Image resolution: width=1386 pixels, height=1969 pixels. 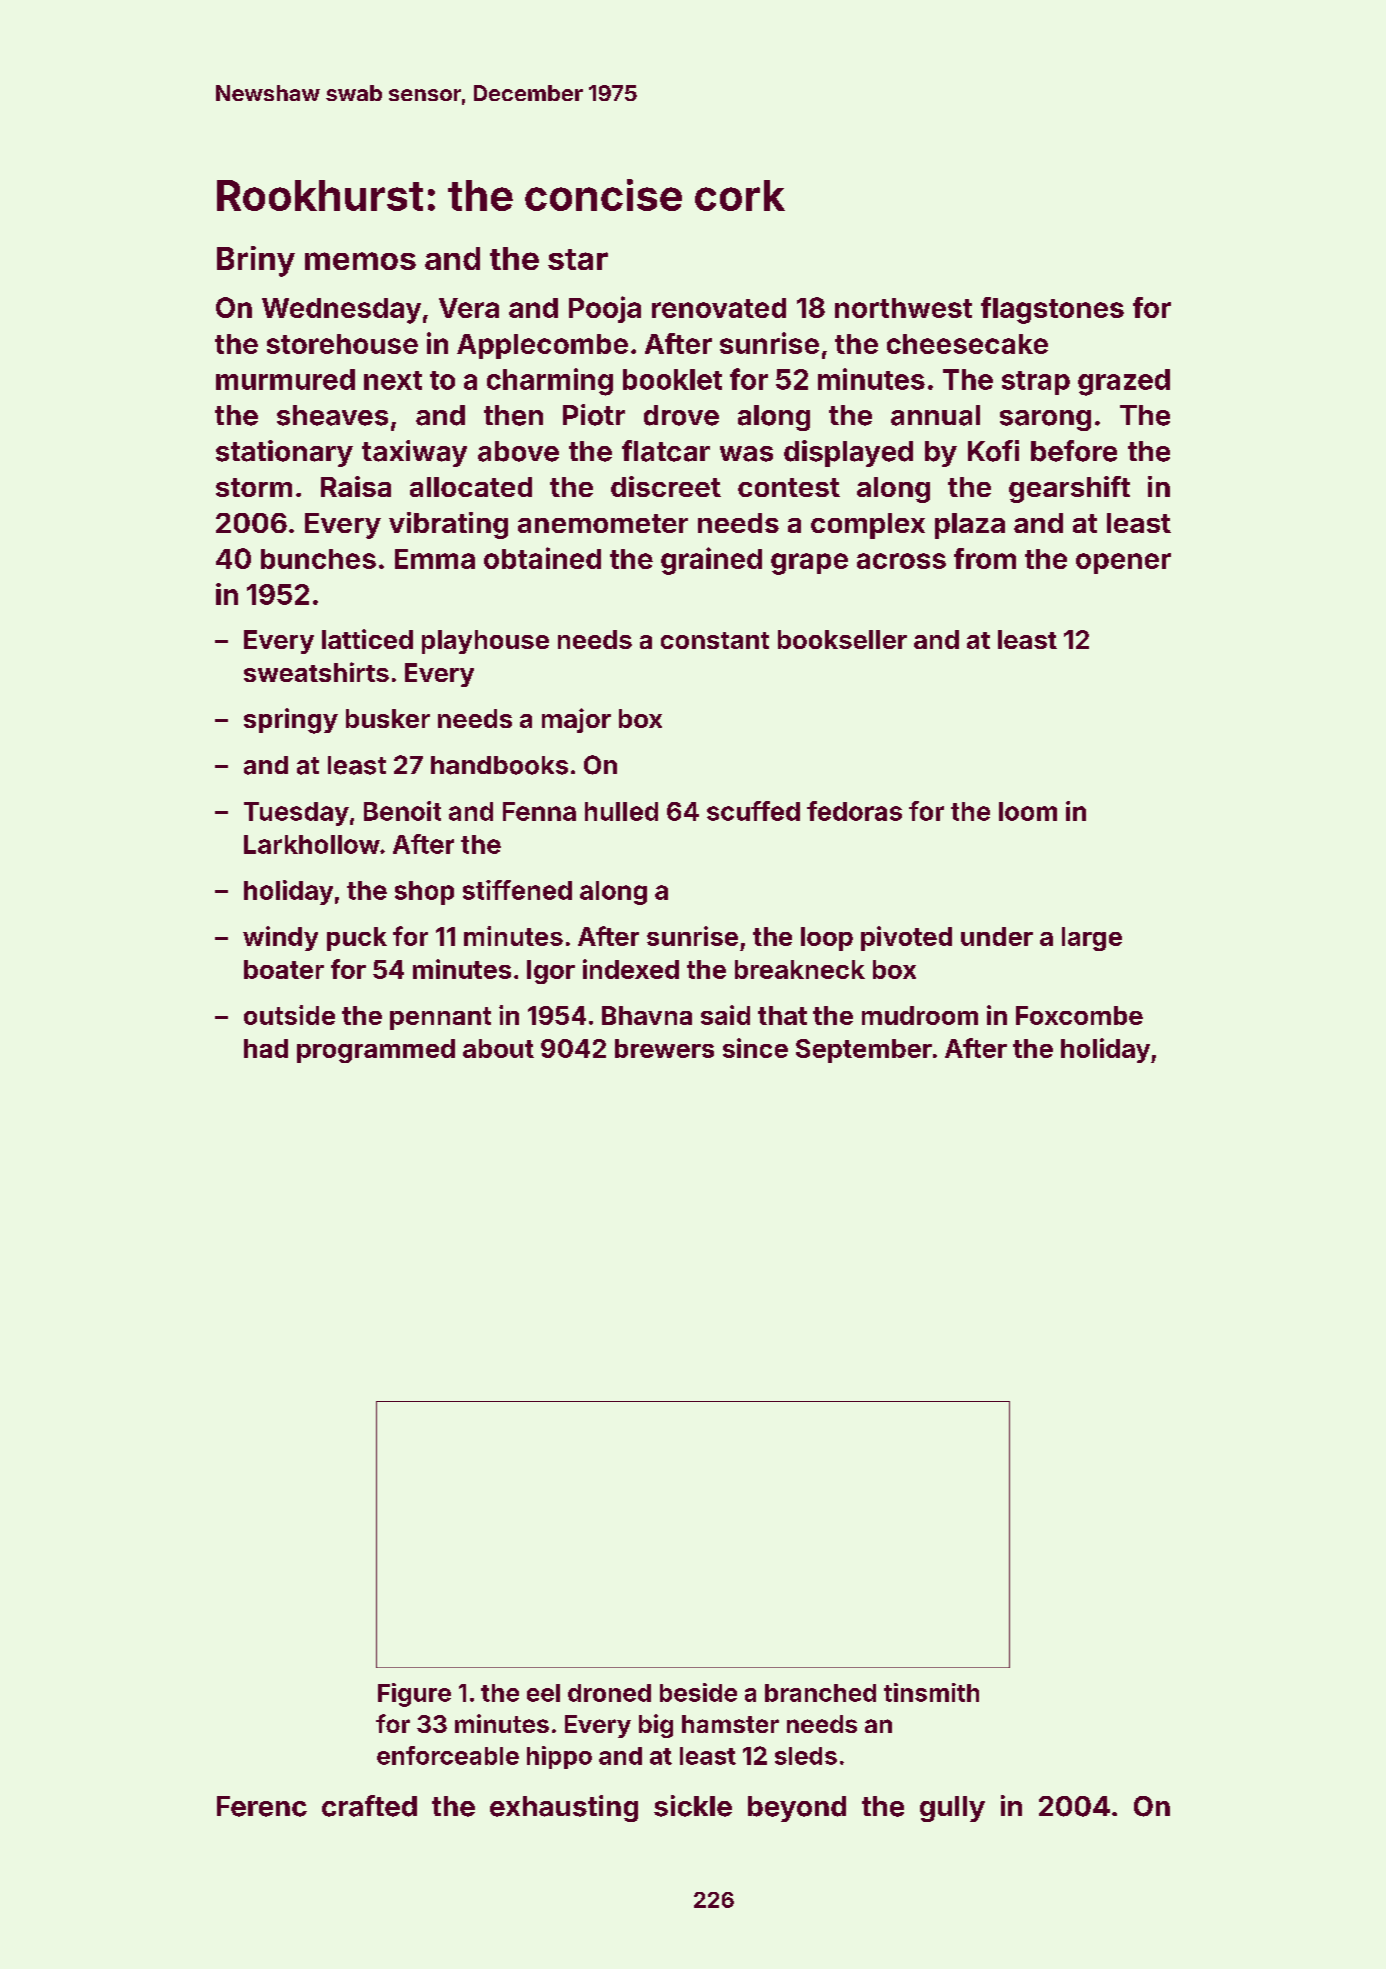 I want to click on loom, so click(x=1028, y=811).
